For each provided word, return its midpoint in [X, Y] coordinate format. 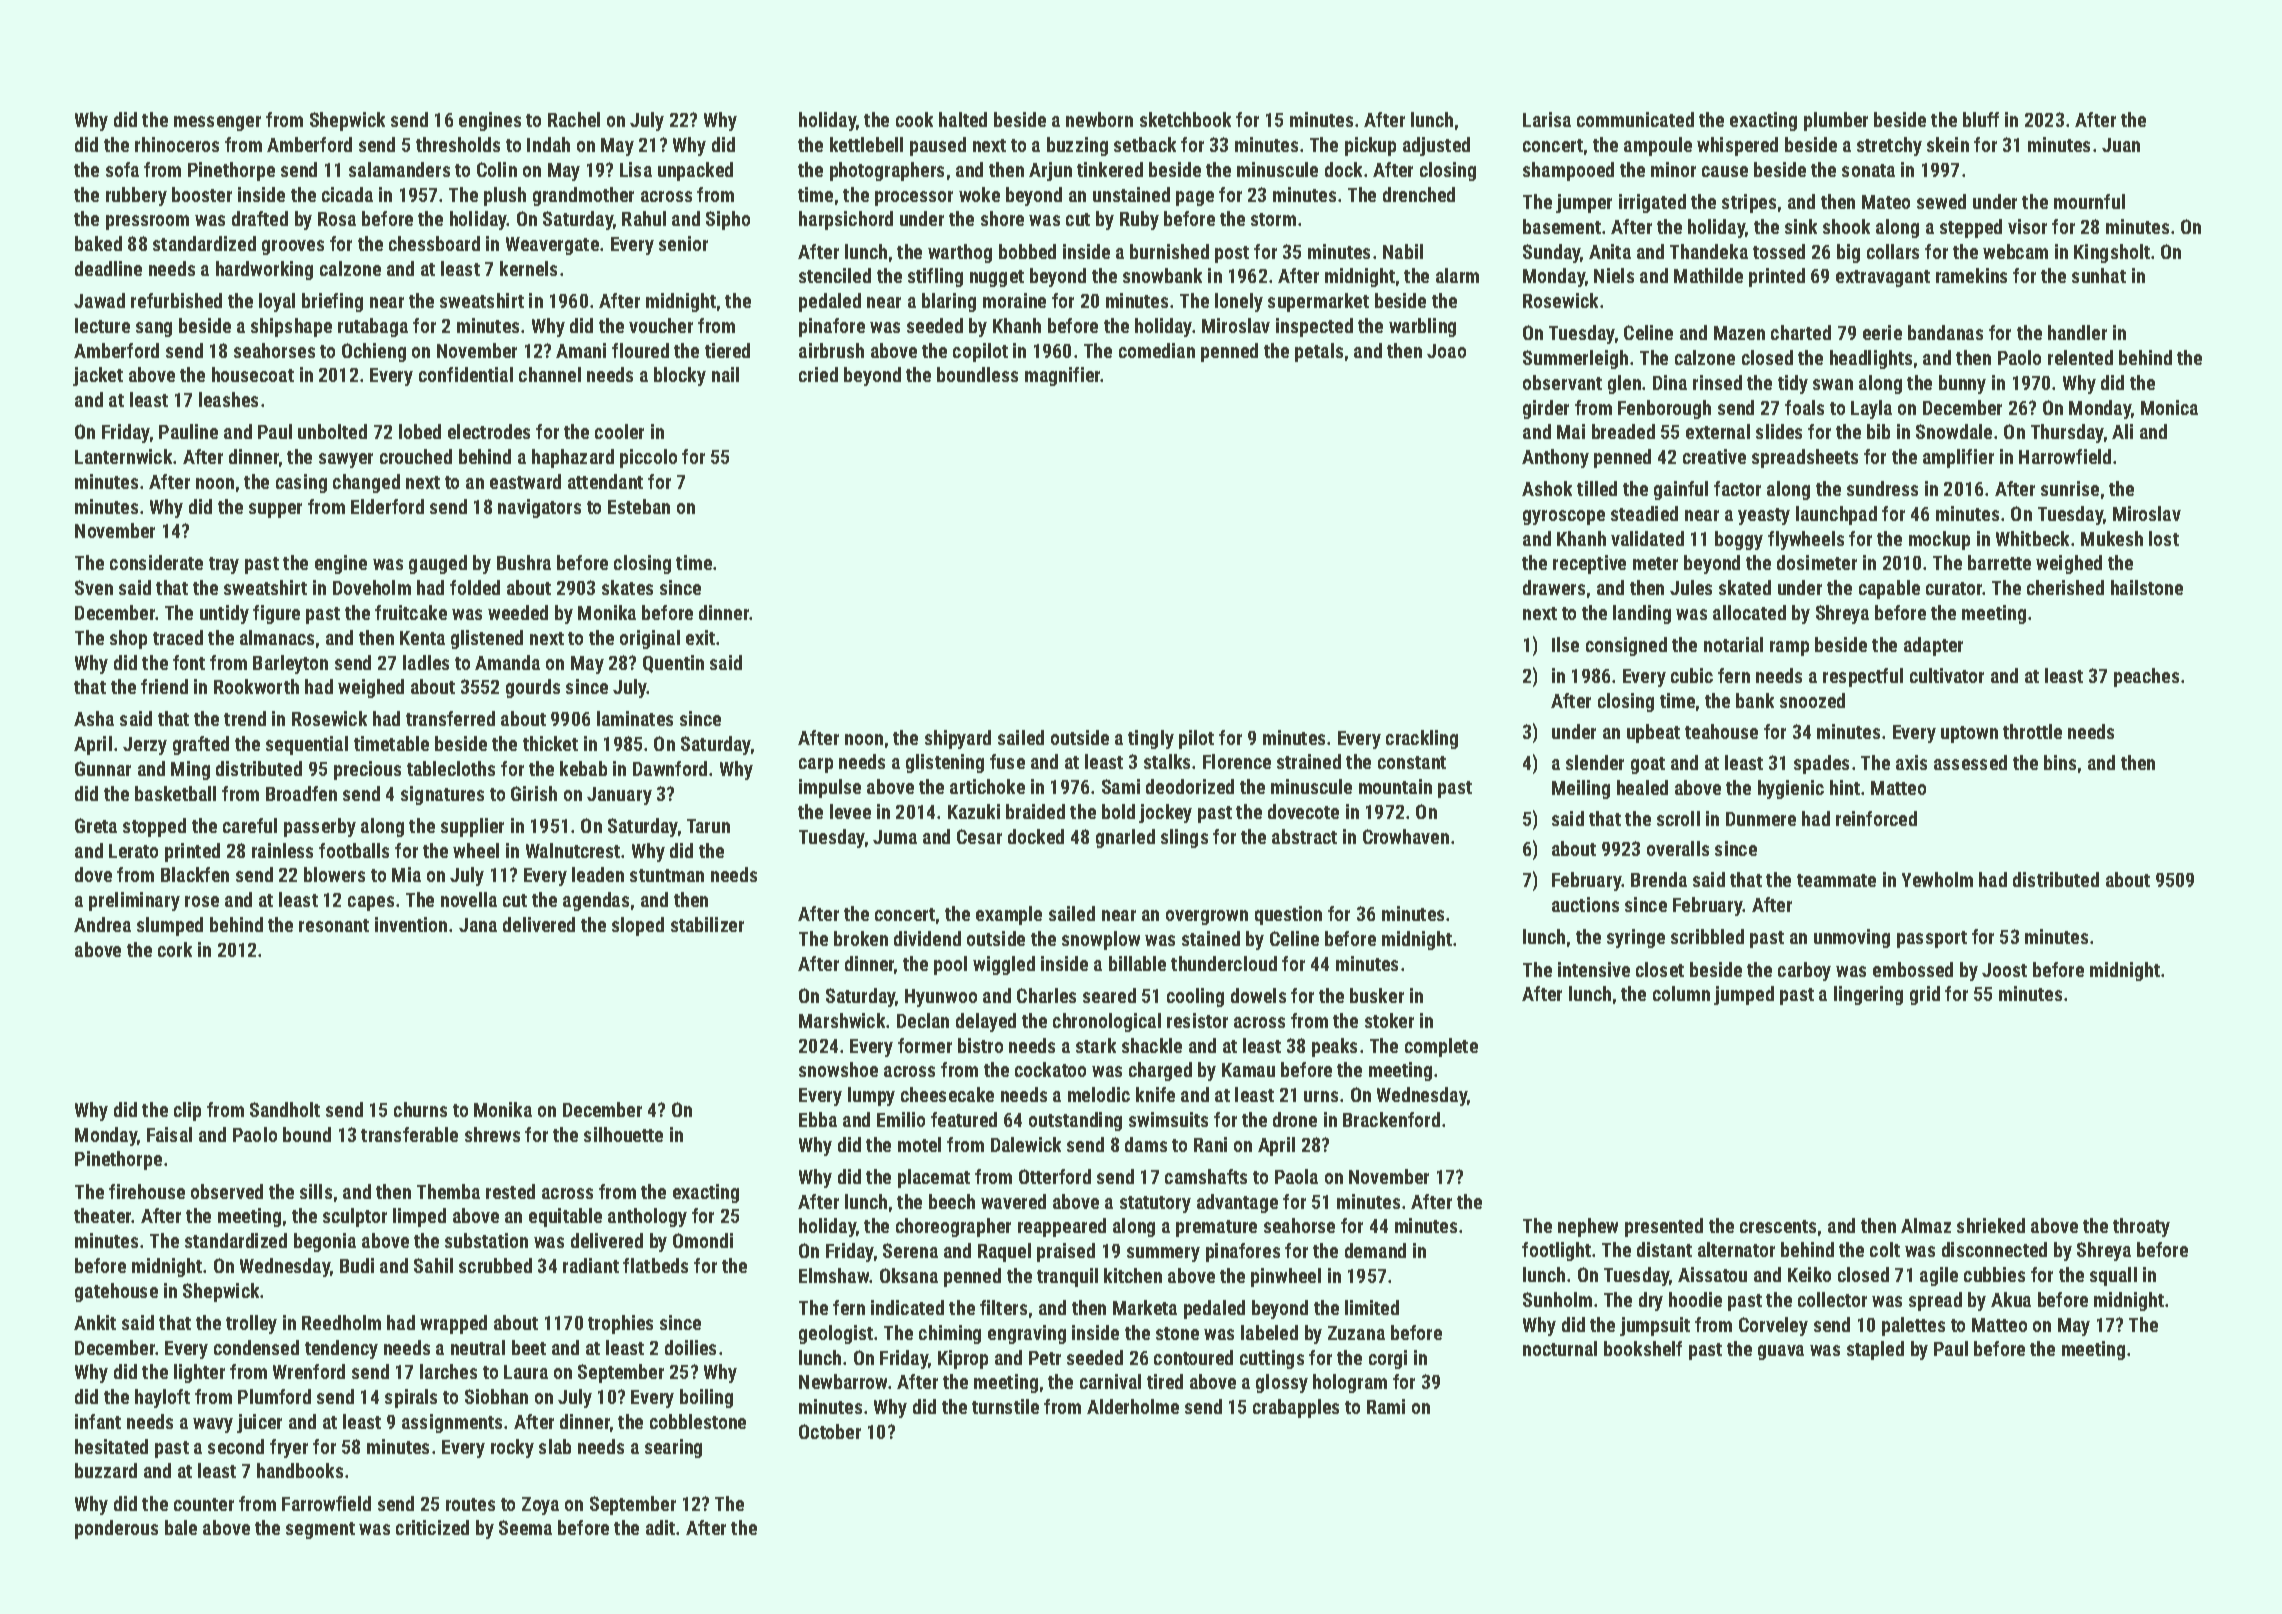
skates [627, 587]
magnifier [1063, 376]
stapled [1875, 1350]
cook [914, 119]
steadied [1644, 513]
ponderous [116, 1529]
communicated [1635, 119]
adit [660, 1527]
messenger [217, 123]
